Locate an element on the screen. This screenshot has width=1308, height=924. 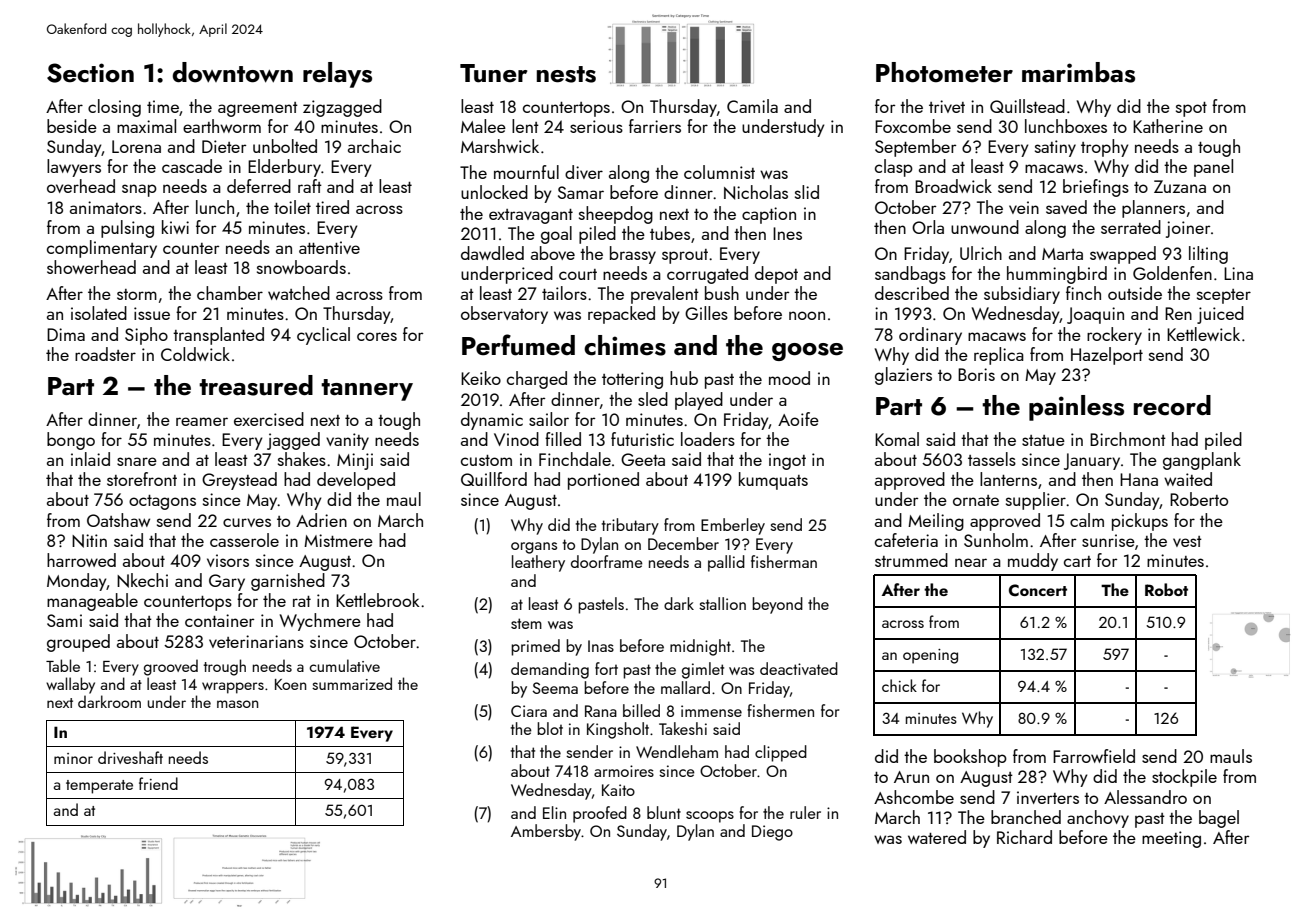
diver is located at coordinates (584, 172).
